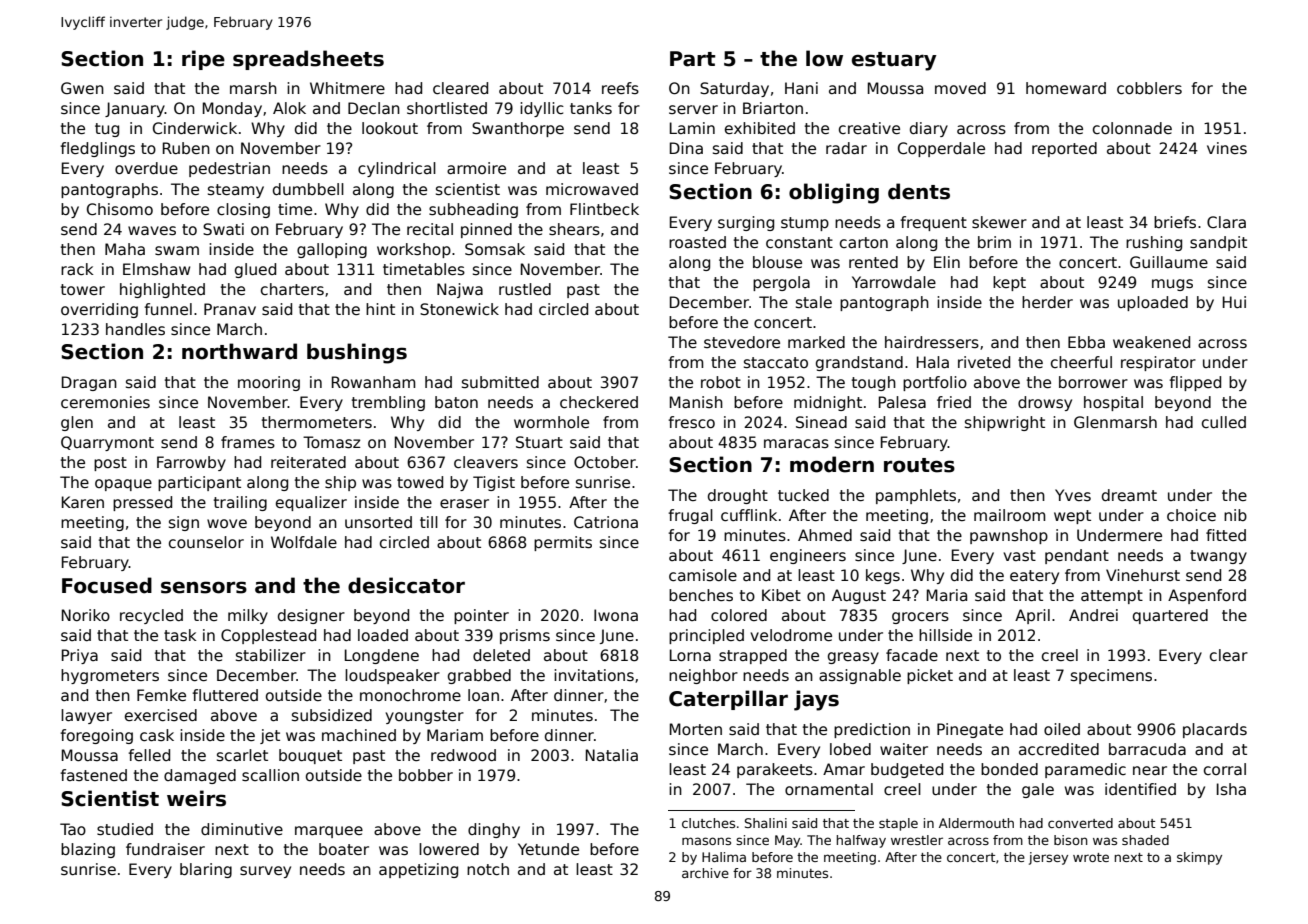  I want to click on Catriona, so click(606, 522).
